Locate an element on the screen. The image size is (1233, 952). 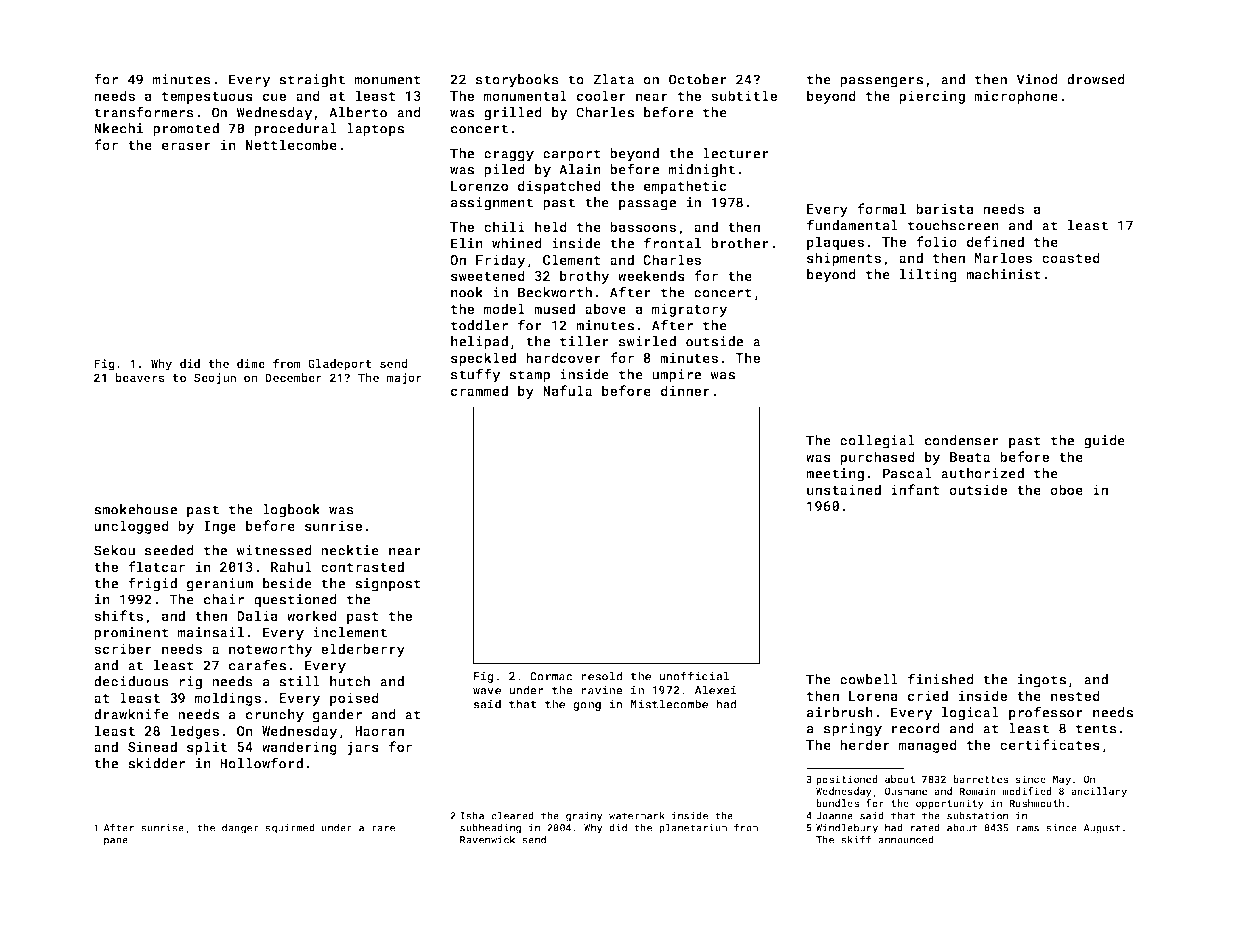
rare is located at coordinates (383, 829).
